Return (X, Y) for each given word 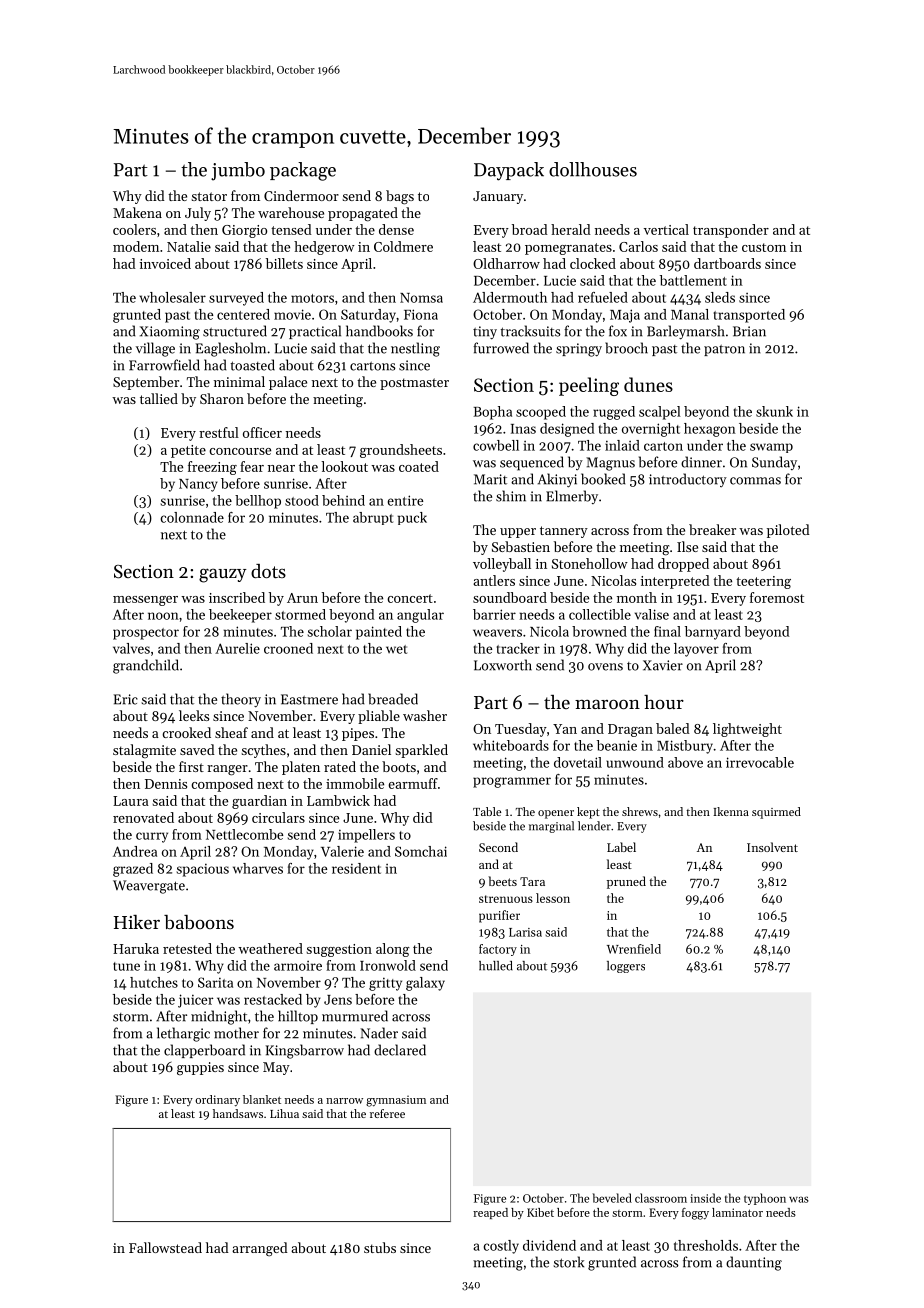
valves (131, 648)
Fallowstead (165, 1247)
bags (400, 197)
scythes (263, 751)
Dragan (630, 730)
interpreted (675, 582)
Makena (137, 212)
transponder (731, 231)
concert (410, 598)
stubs (380, 1247)
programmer (512, 782)
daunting (754, 1263)
